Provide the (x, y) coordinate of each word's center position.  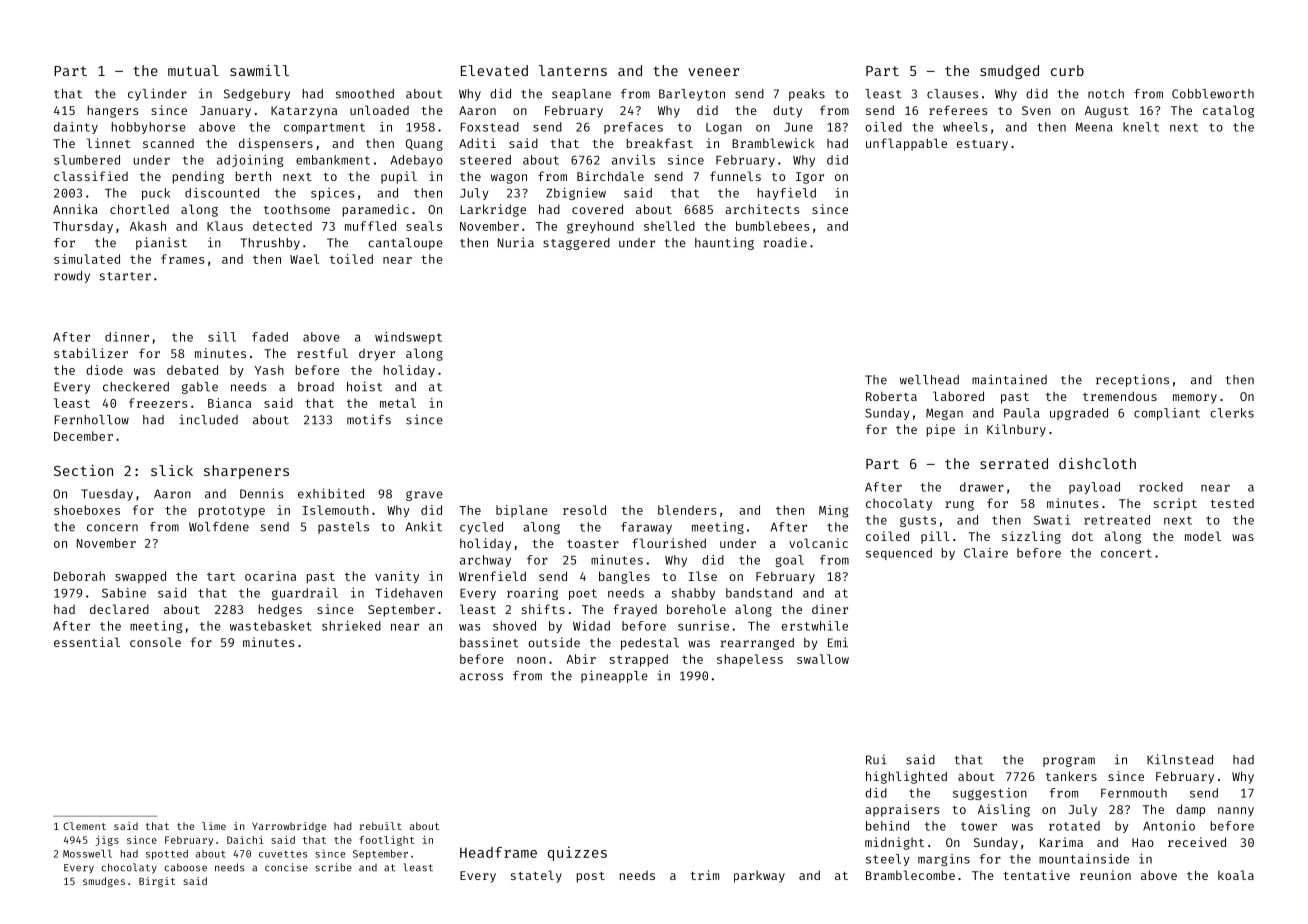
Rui (876, 759)
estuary (982, 145)
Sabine (124, 593)
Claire (986, 553)
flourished (669, 543)
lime (214, 826)
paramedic (376, 210)
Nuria (516, 242)
